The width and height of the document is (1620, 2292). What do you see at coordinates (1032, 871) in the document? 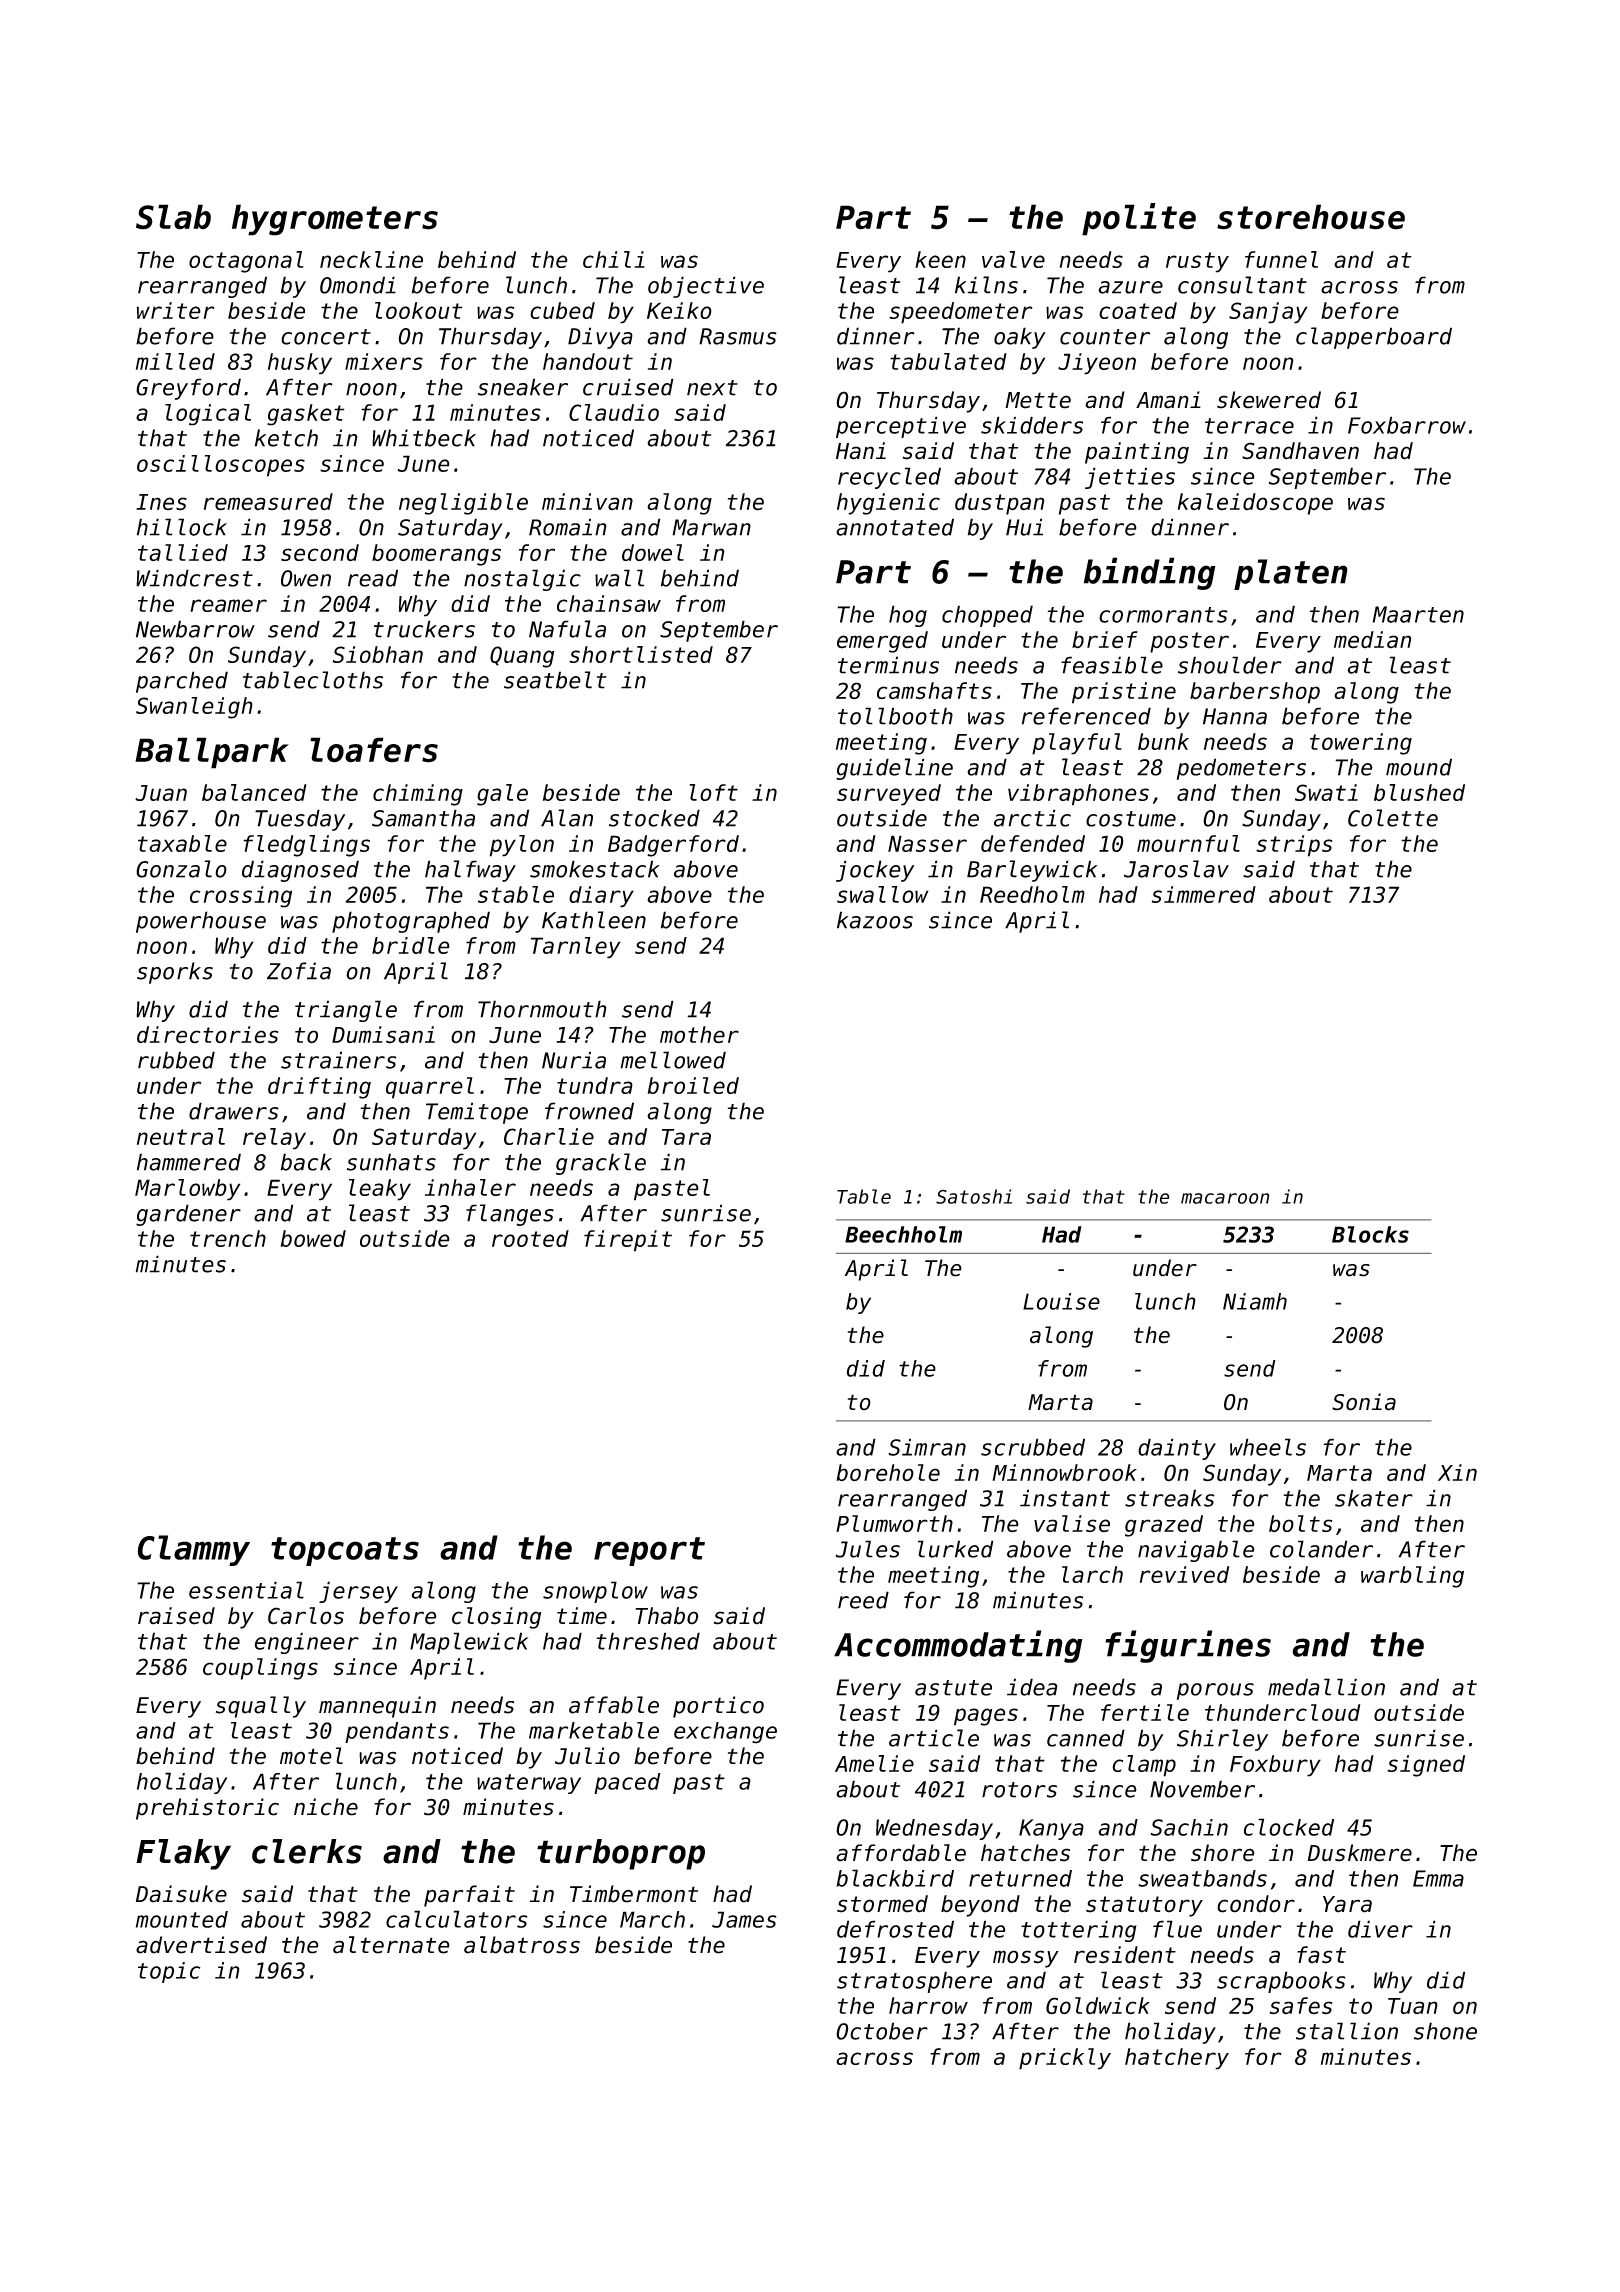
I see `Barleywick` at bounding box center [1032, 871].
